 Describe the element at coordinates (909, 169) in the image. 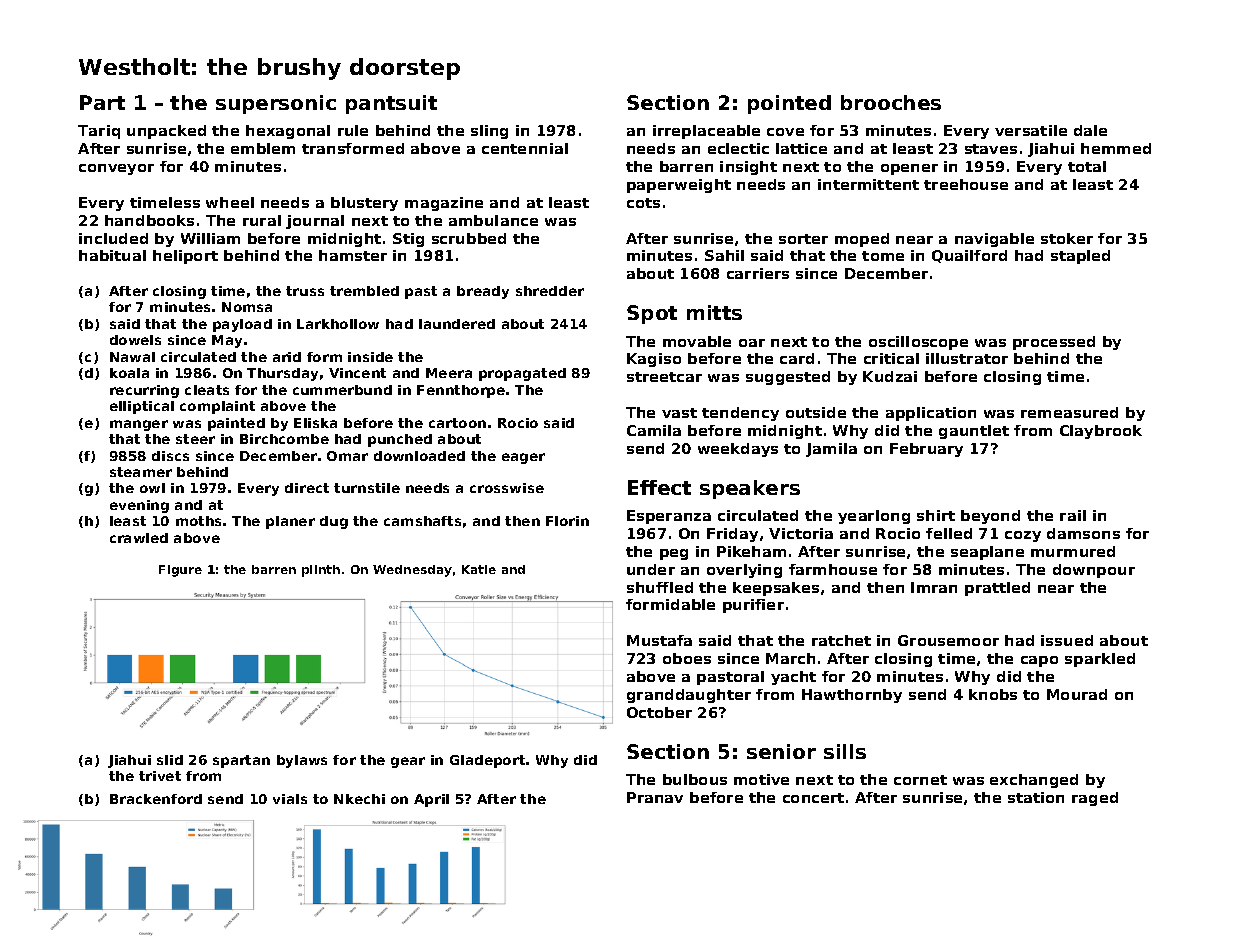

I see `opener` at that location.
